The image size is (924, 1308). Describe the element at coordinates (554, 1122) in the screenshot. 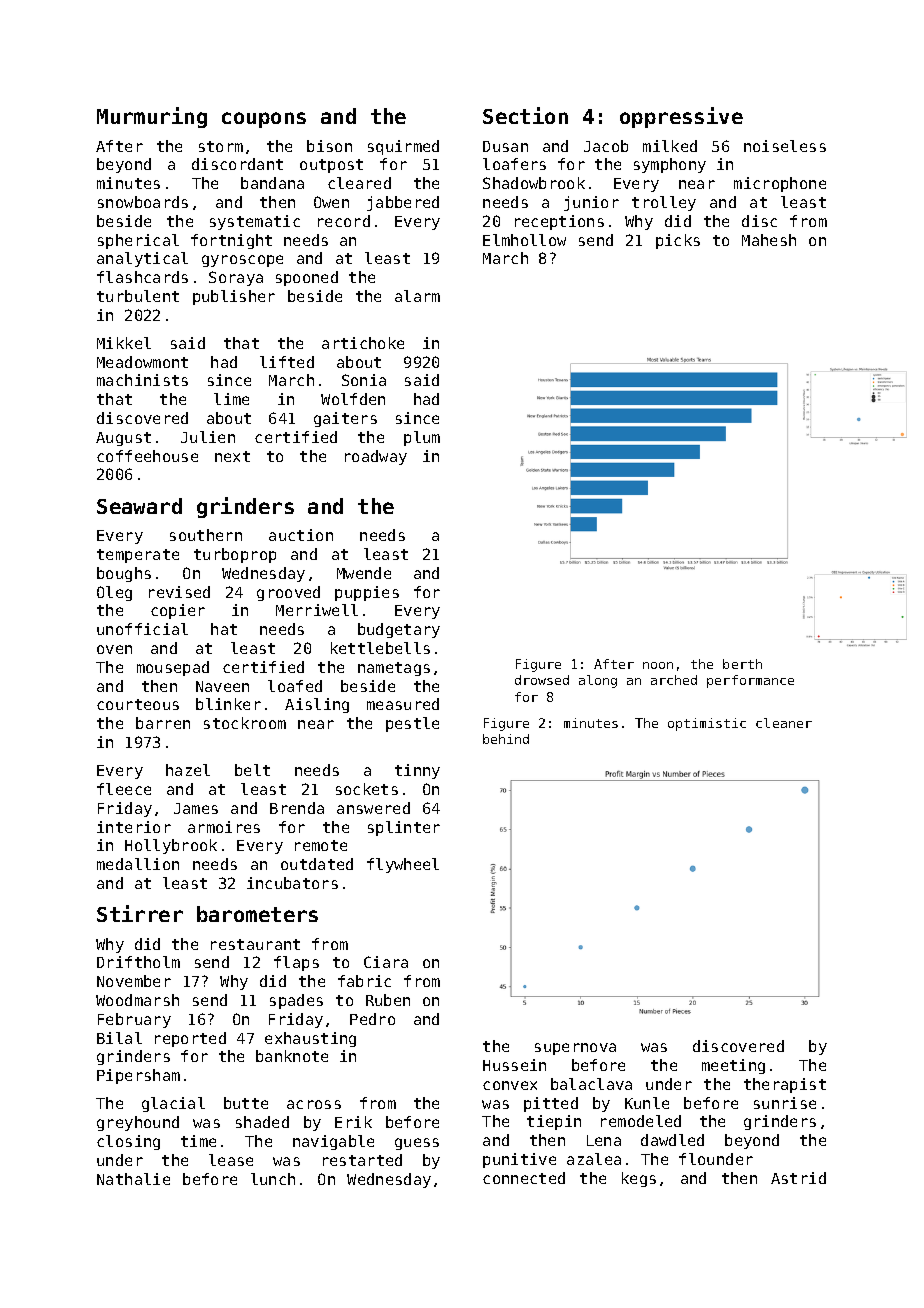

I see `tiepin` at that location.
